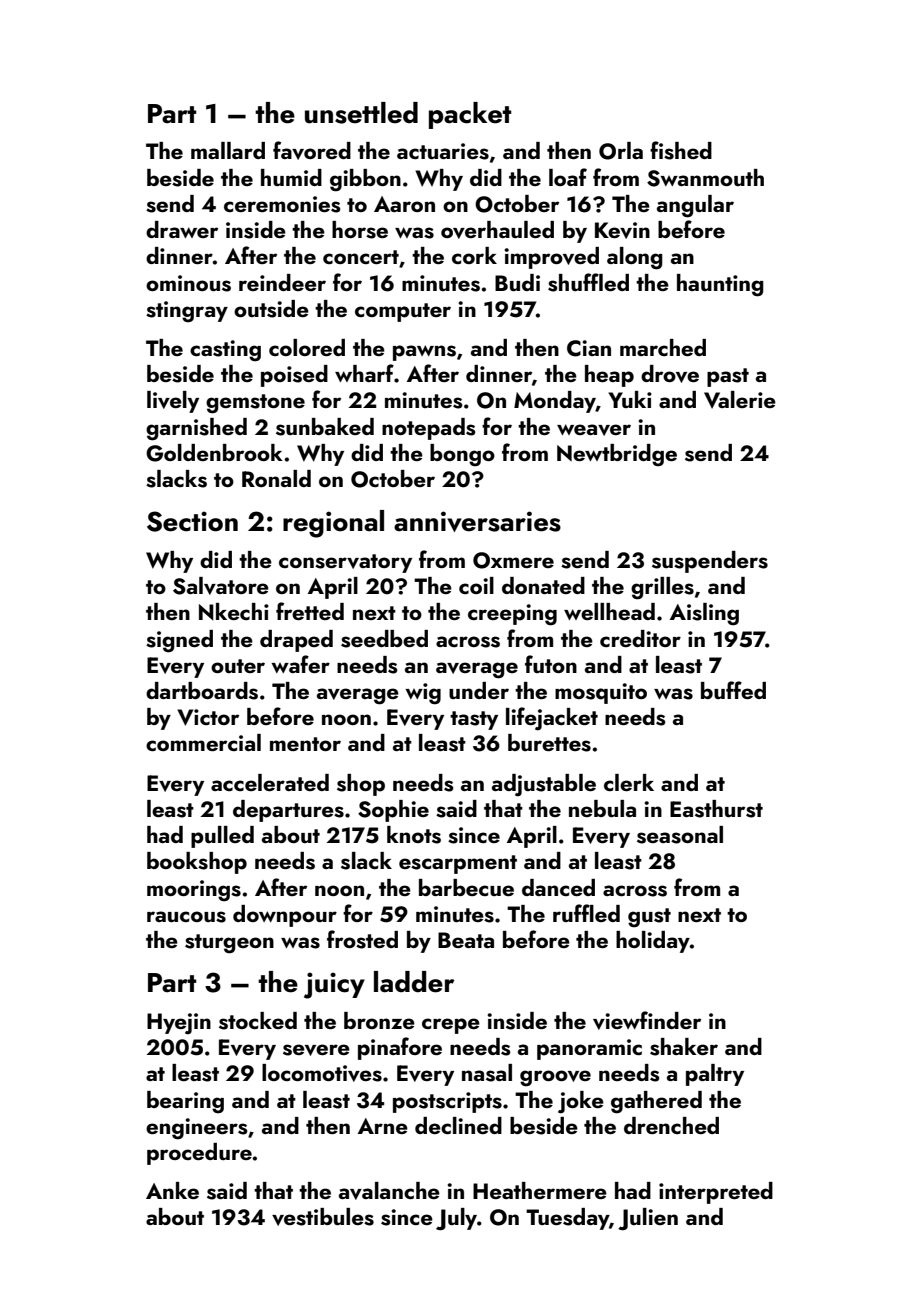  I want to click on along, so click(635, 258).
